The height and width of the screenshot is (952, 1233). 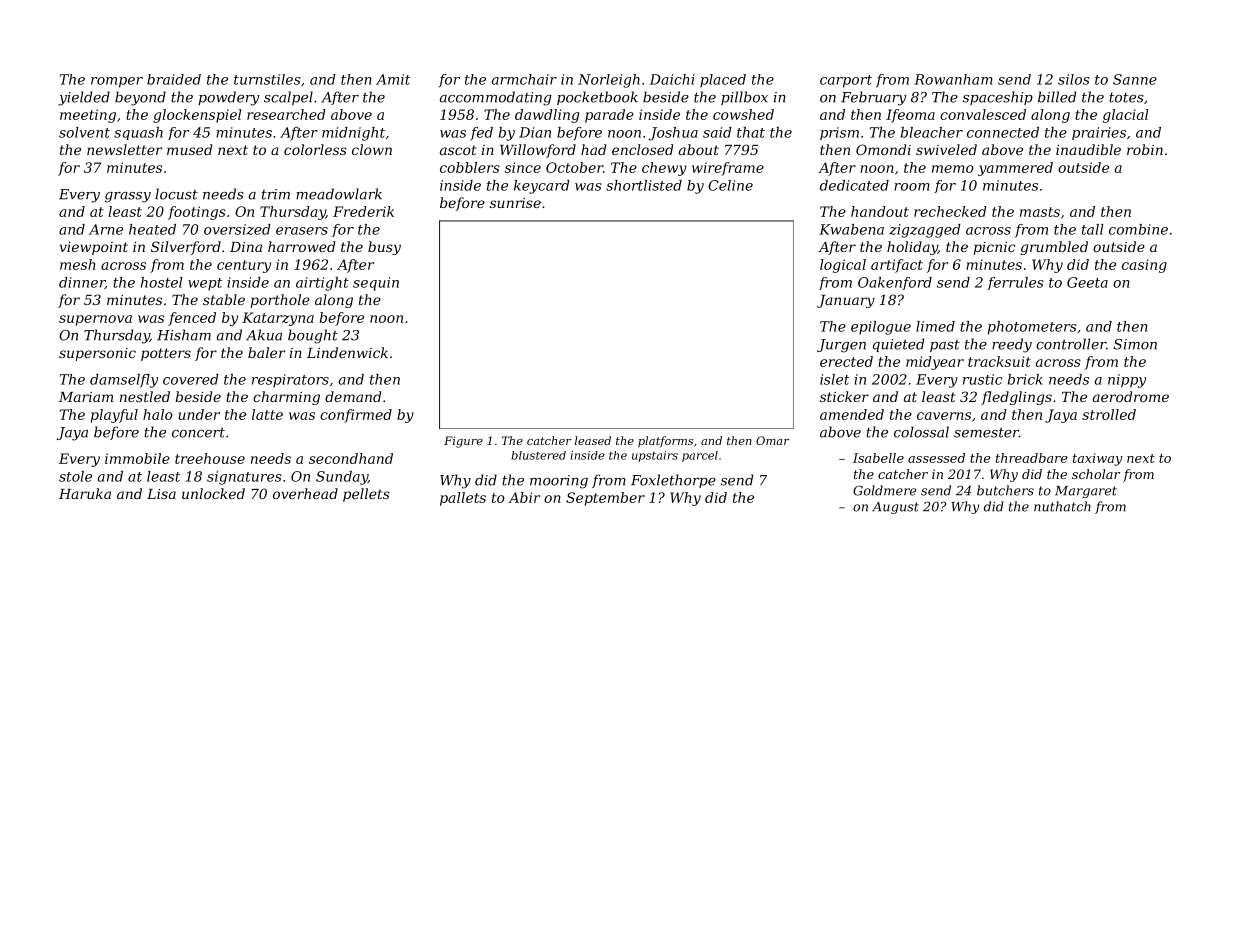 I want to click on fed, so click(x=481, y=134).
